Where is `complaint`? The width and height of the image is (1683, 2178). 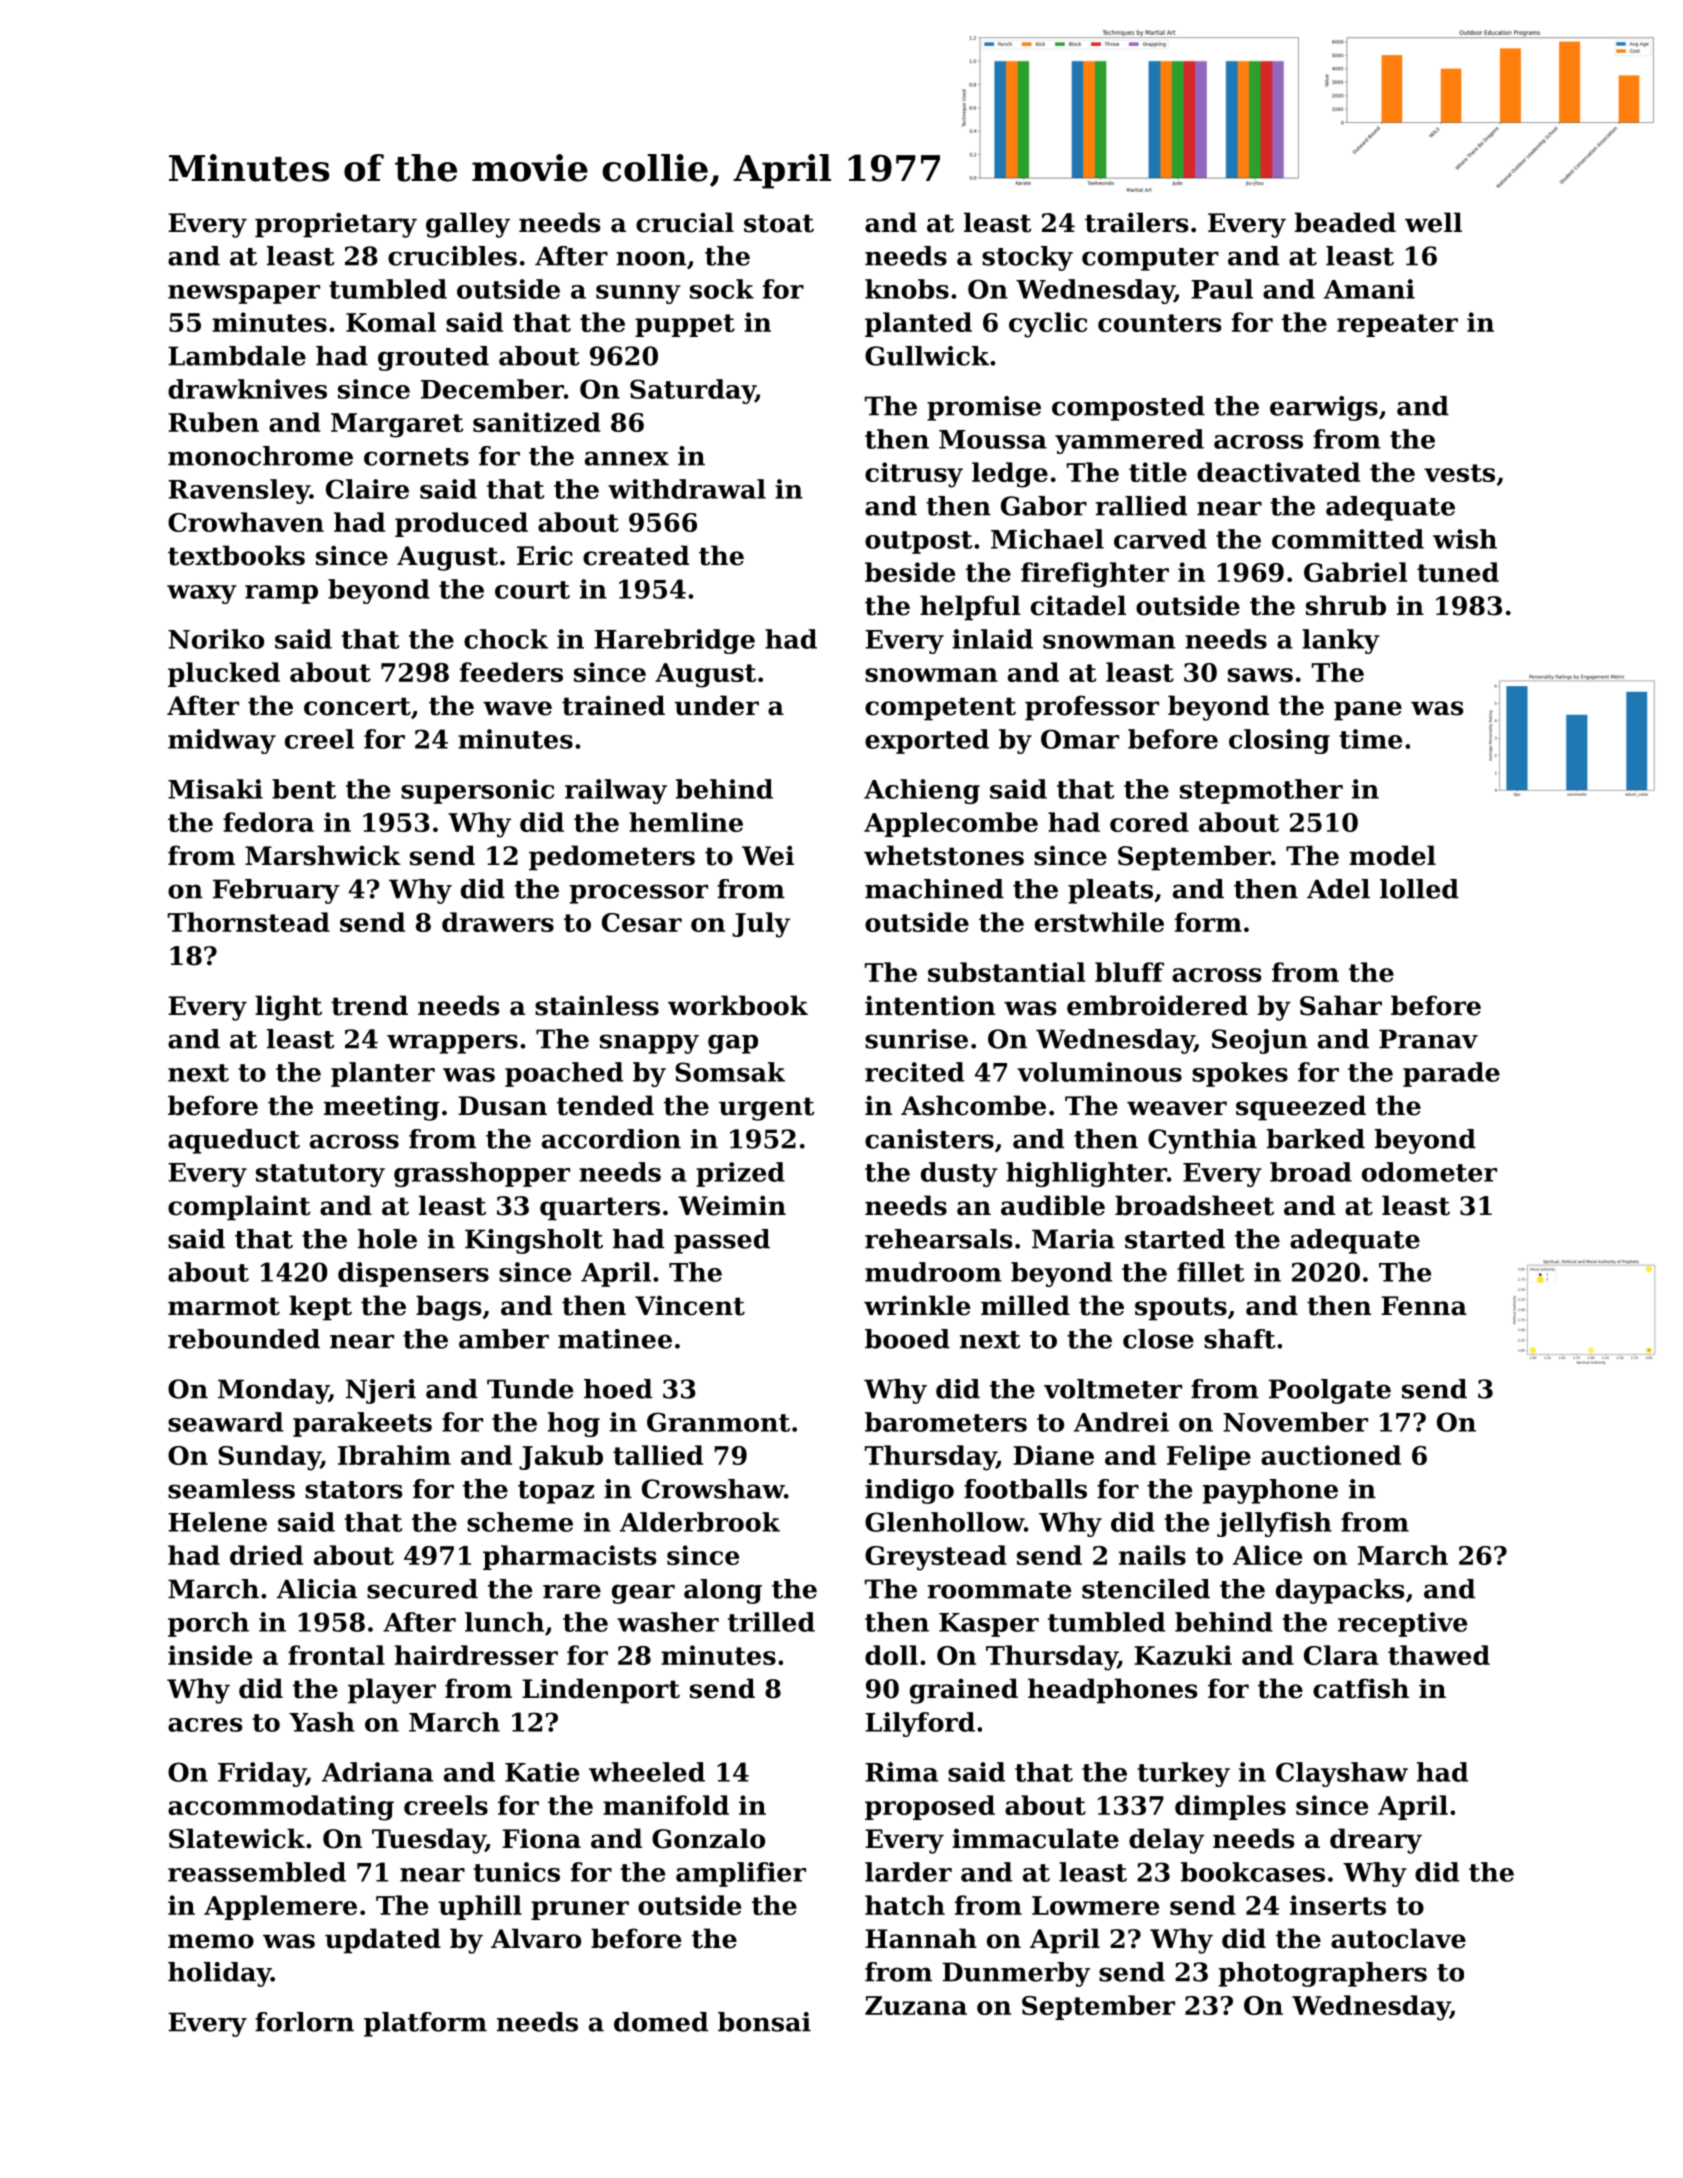 complaint is located at coordinates (239, 1208).
